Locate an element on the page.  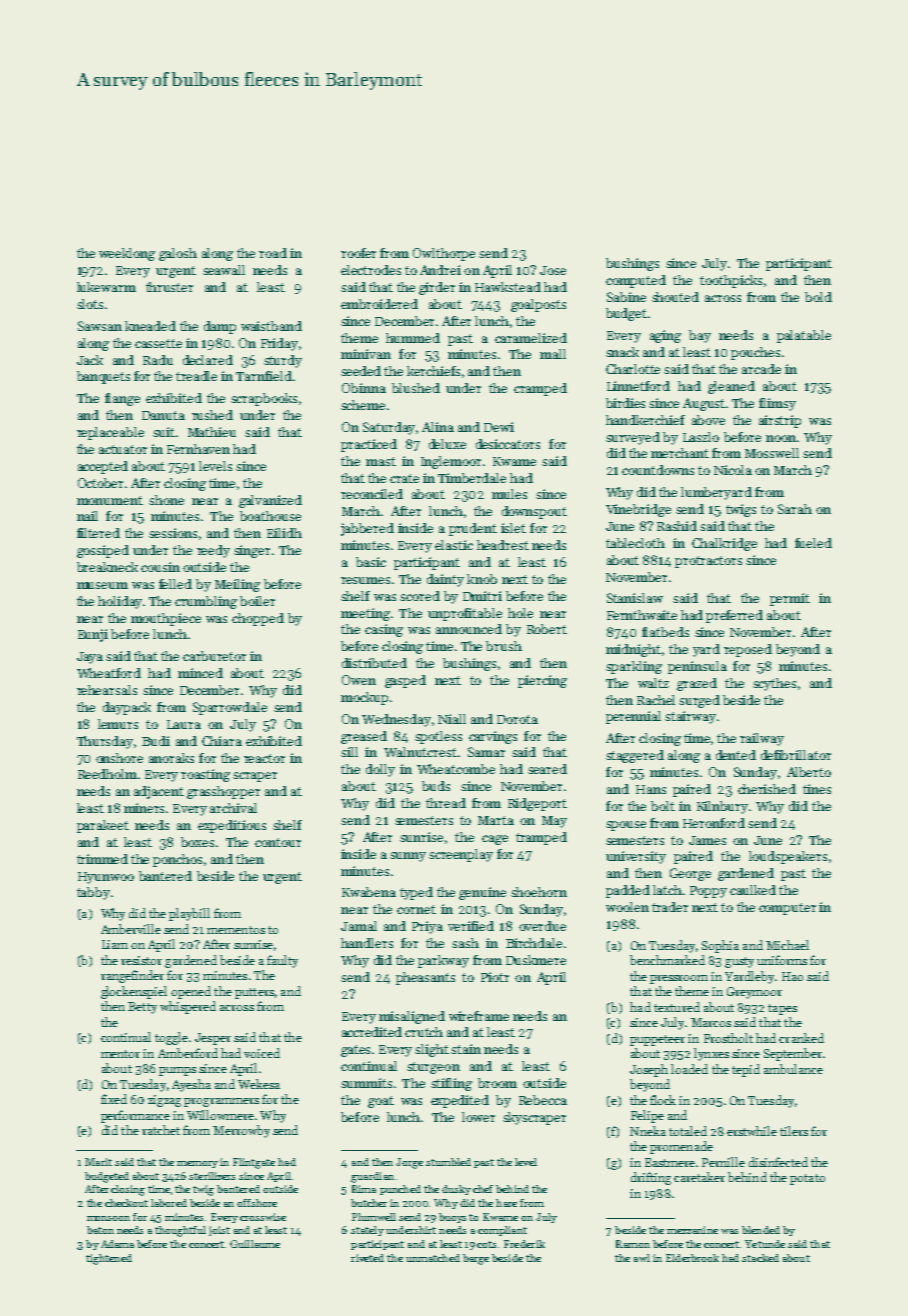
ambulance is located at coordinates (793, 1069).
